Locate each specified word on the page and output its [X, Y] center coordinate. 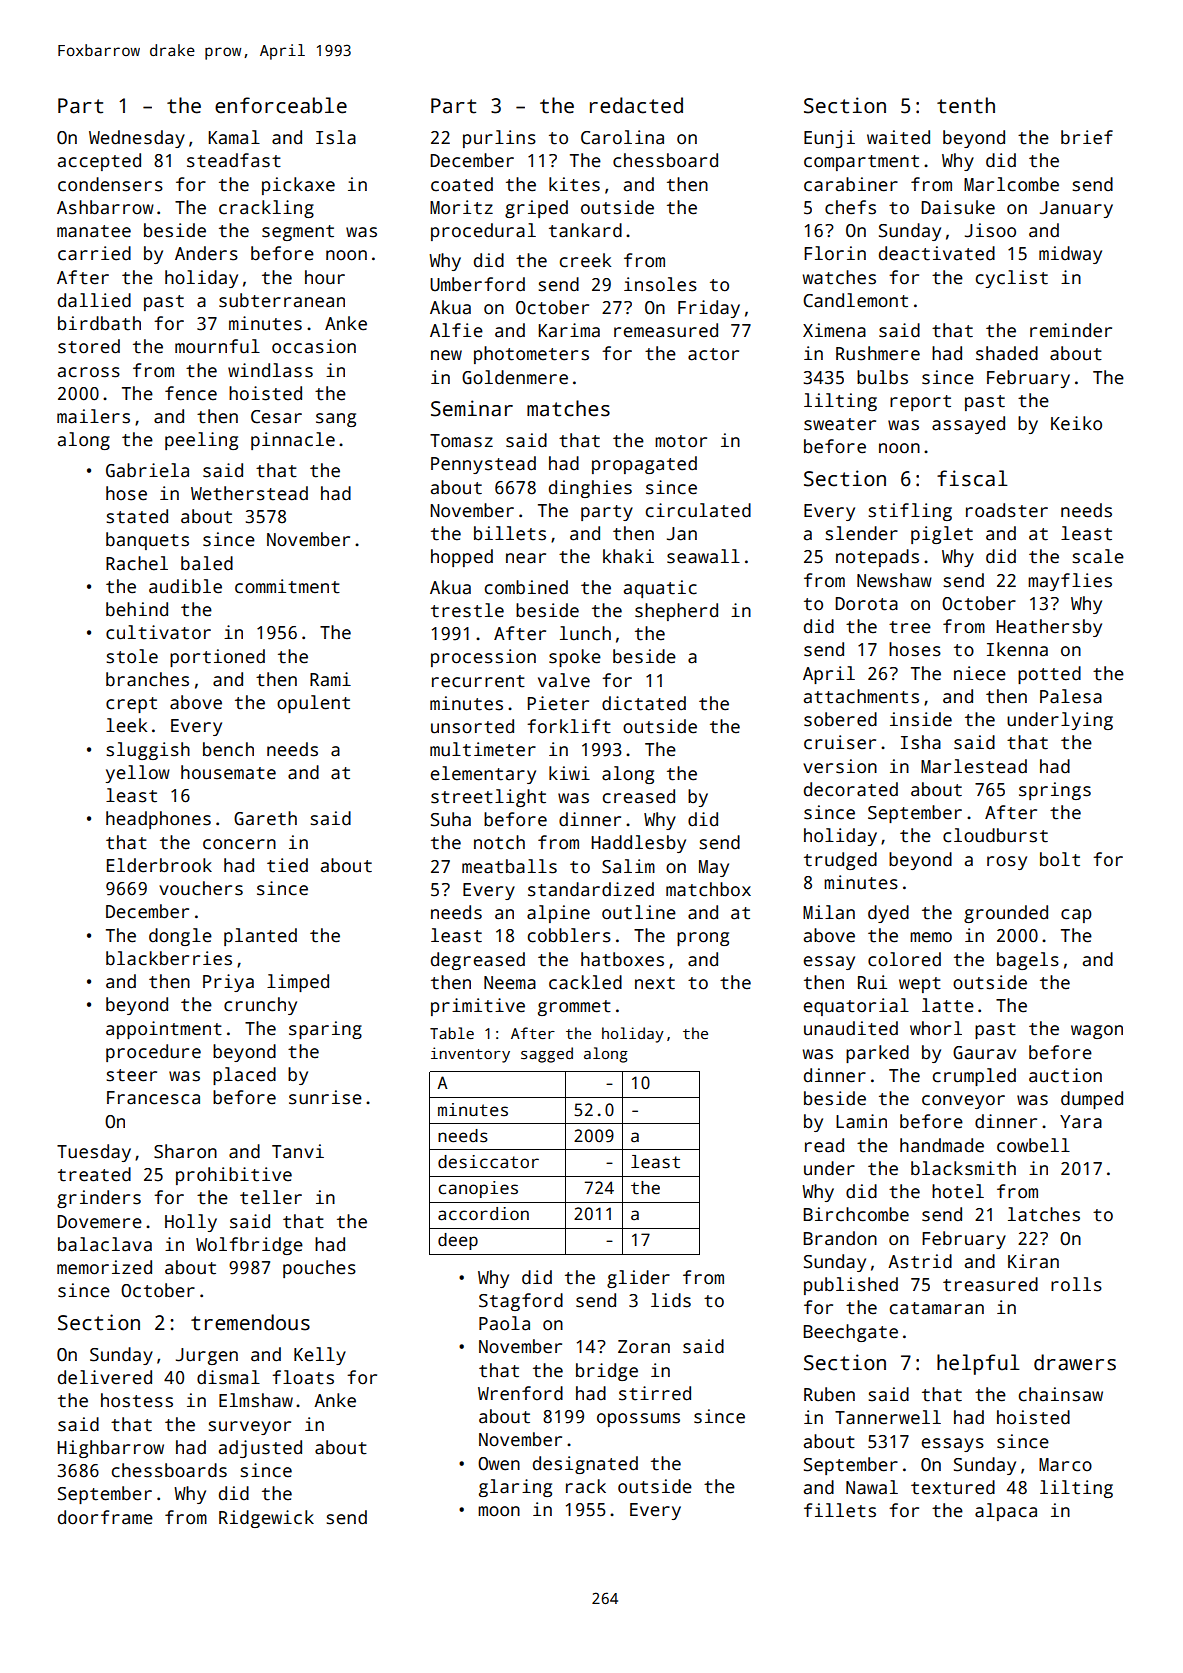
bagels [1028, 961]
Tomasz [461, 441]
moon [499, 1511]
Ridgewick [266, 1519]
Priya [228, 983]
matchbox [708, 889]
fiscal [972, 478]
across [89, 372]
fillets [840, 1510]
